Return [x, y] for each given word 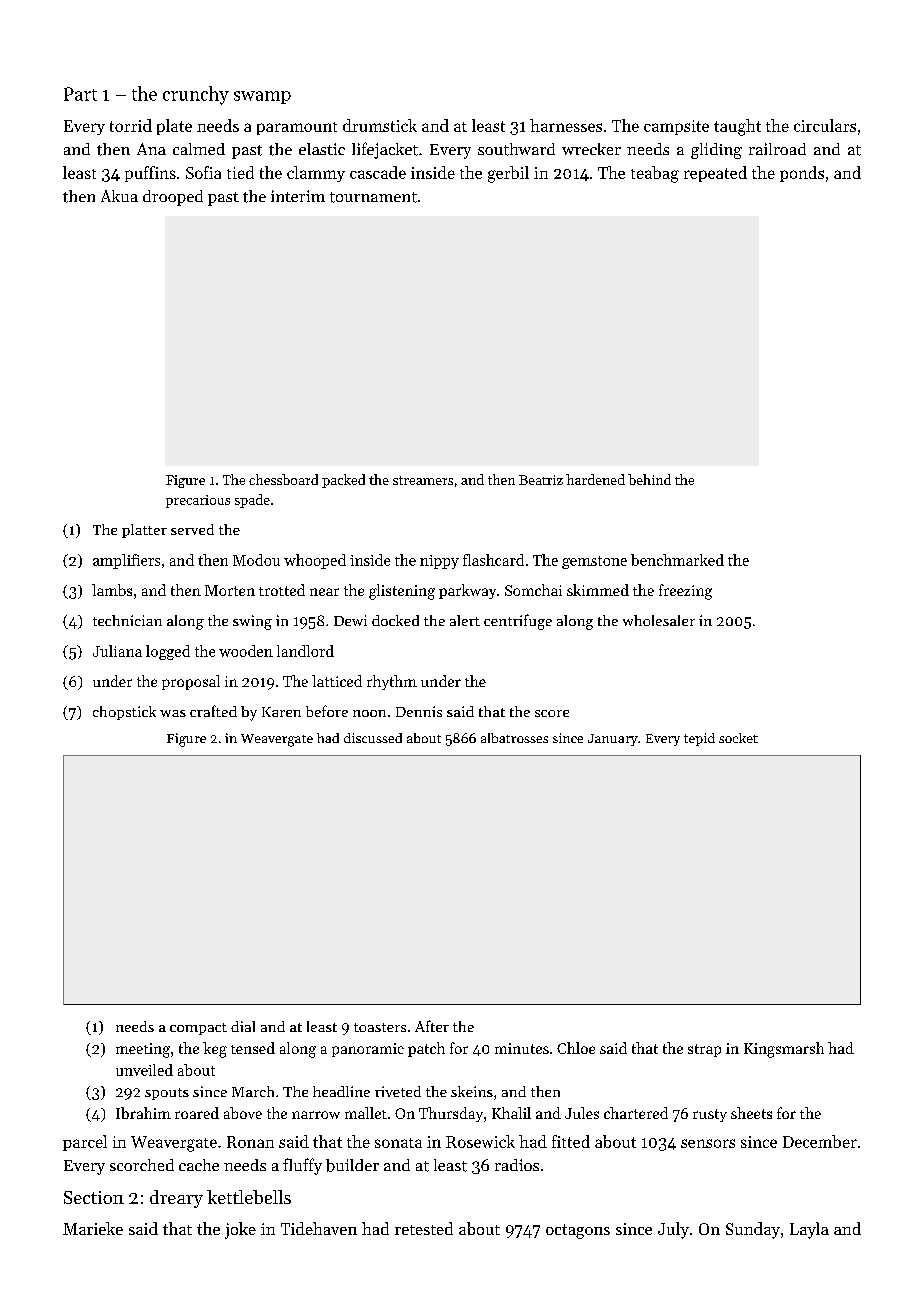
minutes [522, 1048]
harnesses [566, 125]
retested [424, 1228]
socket [738, 738]
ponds [802, 174]
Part [80, 94]
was [173, 713]
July [673, 1230]
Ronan [250, 1142]
